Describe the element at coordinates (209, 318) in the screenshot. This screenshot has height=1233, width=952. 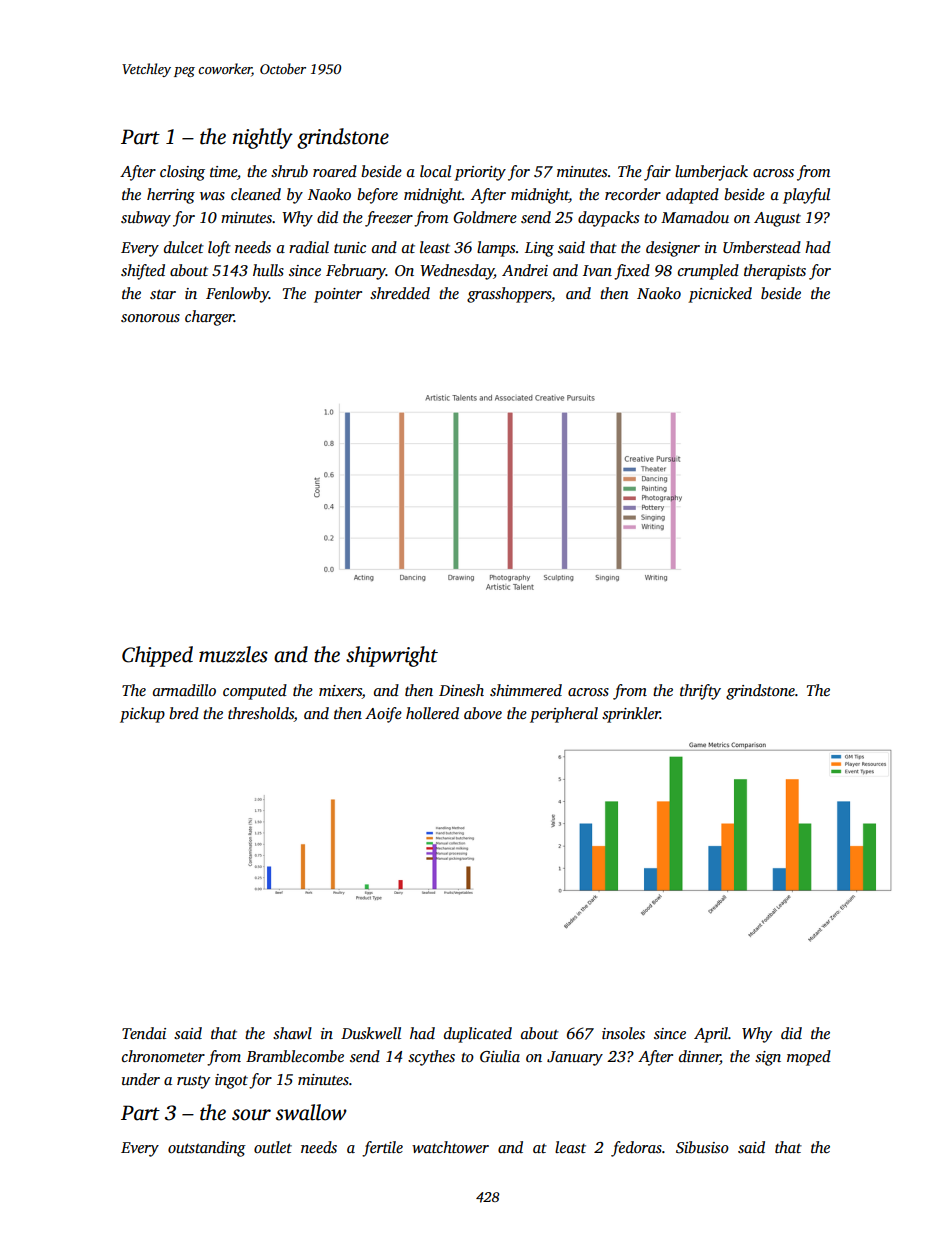
I see `charger` at that location.
